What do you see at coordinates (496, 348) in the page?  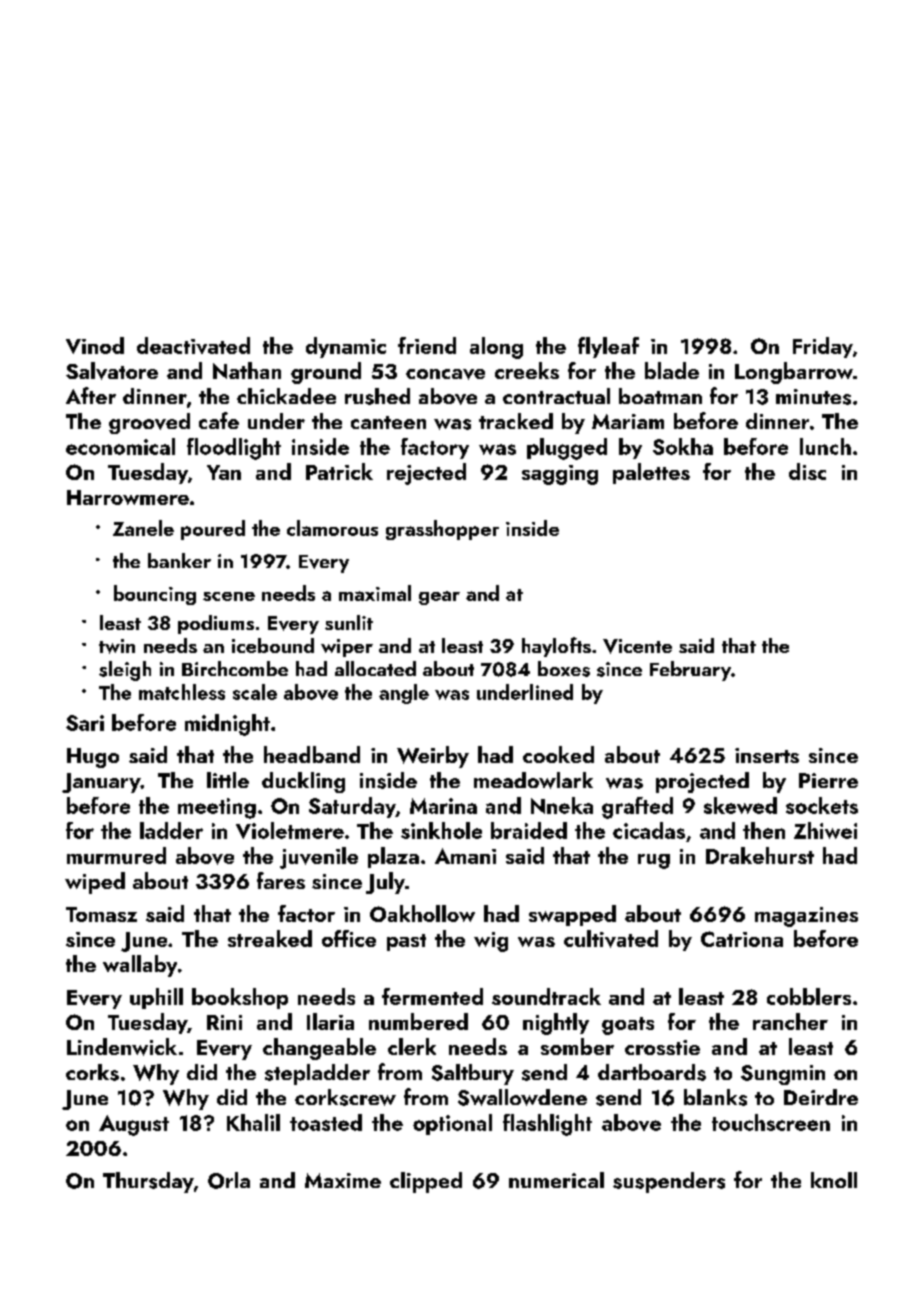 I see `along` at bounding box center [496, 348].
